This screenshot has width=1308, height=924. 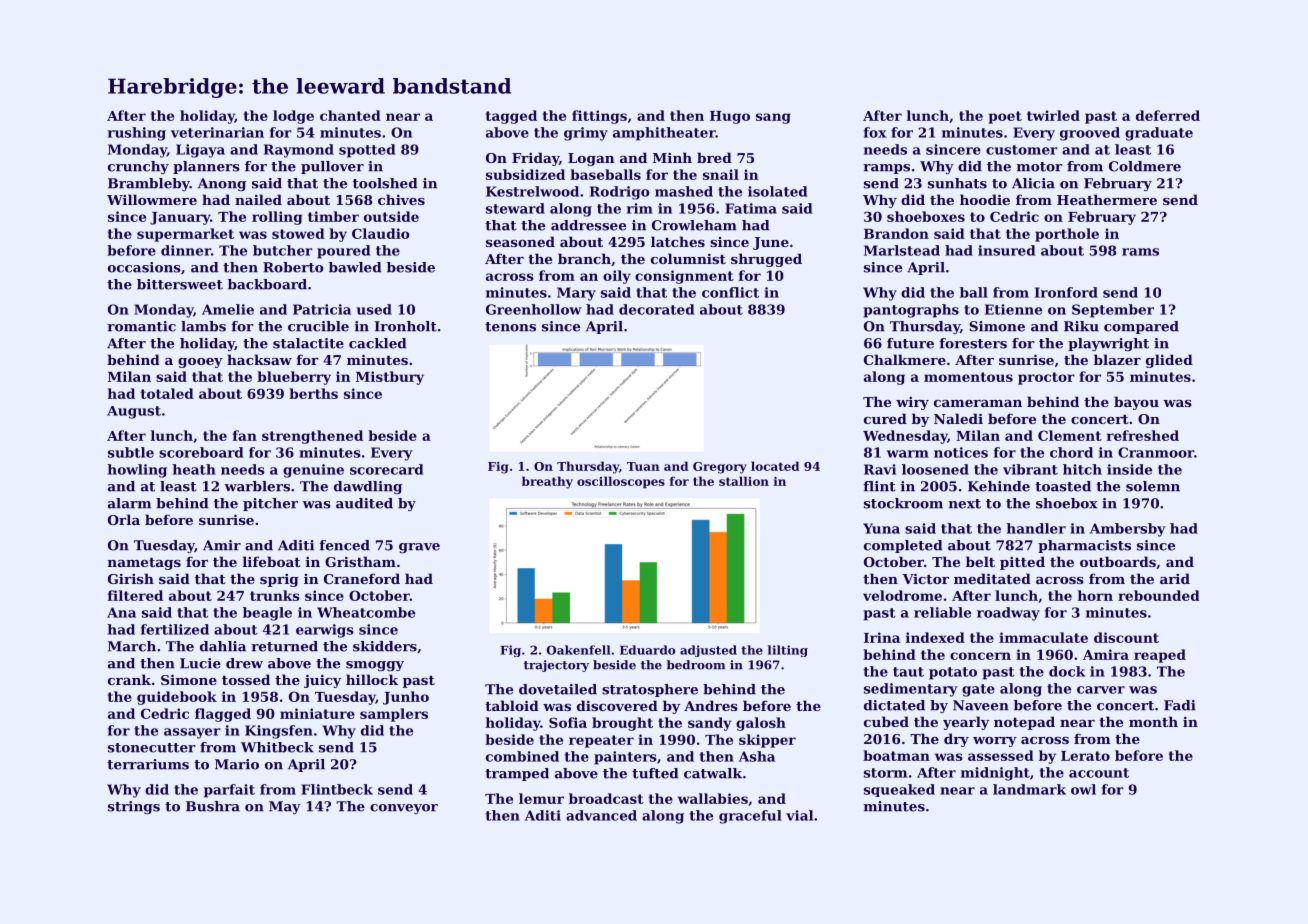 What do you see at coordinates (911, 311) in the screenshot?
I see `pantographs` at bounding box center [911, 311].
